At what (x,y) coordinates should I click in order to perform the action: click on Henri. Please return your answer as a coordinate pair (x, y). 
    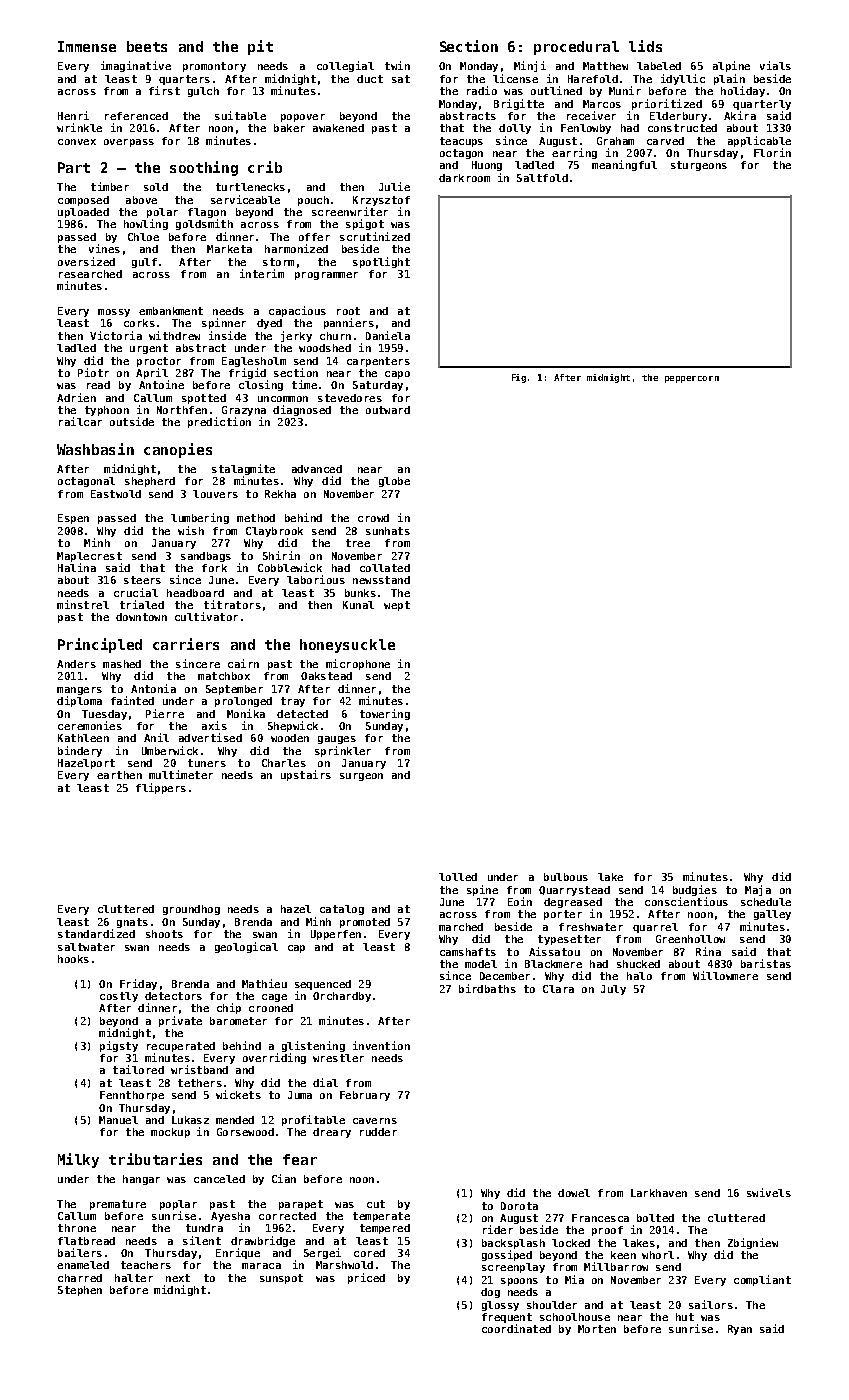
    Looking at the image, I should click on (73, 115).
